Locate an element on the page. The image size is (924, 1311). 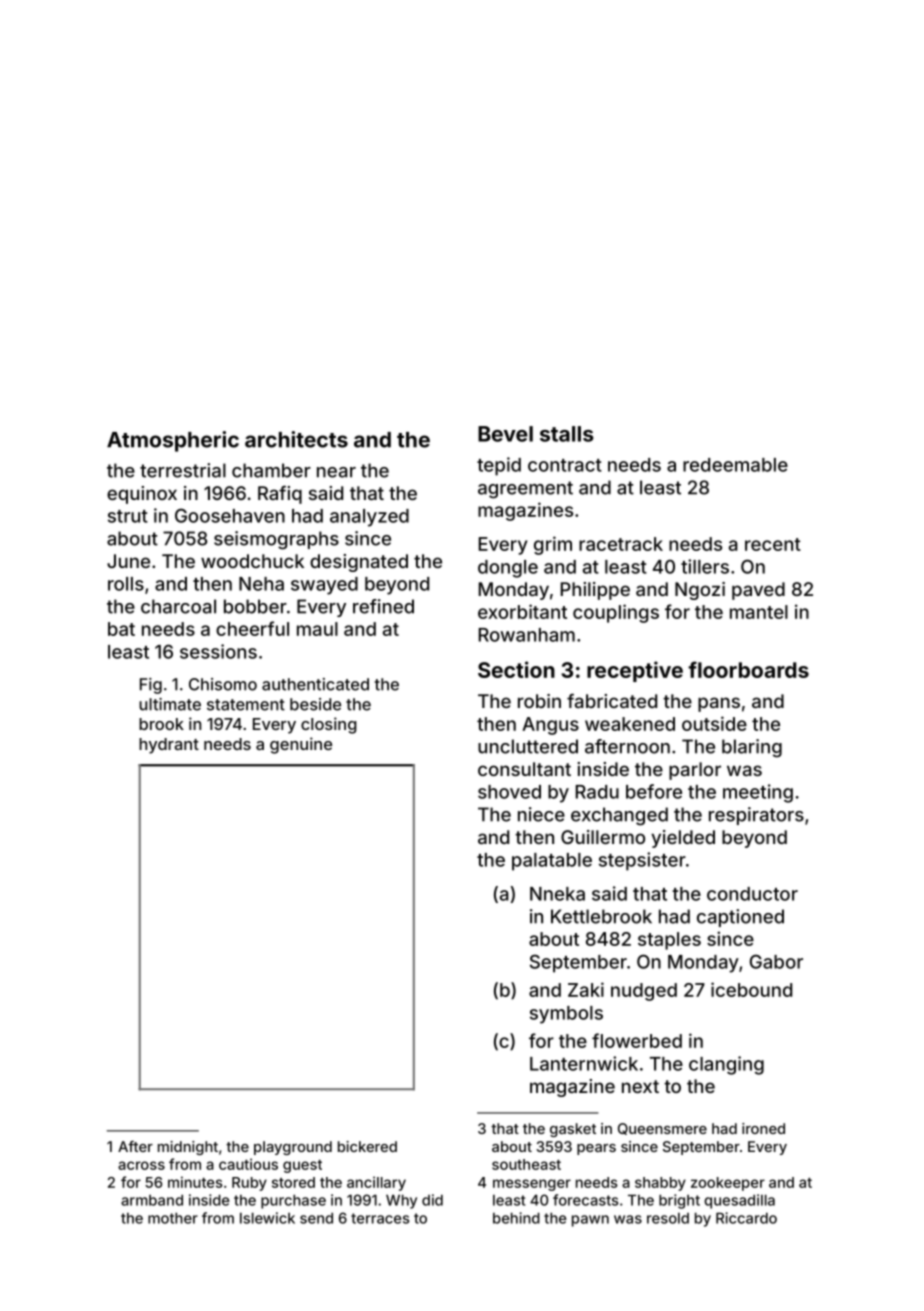
terraces is located at coordinates (380, 1218).
